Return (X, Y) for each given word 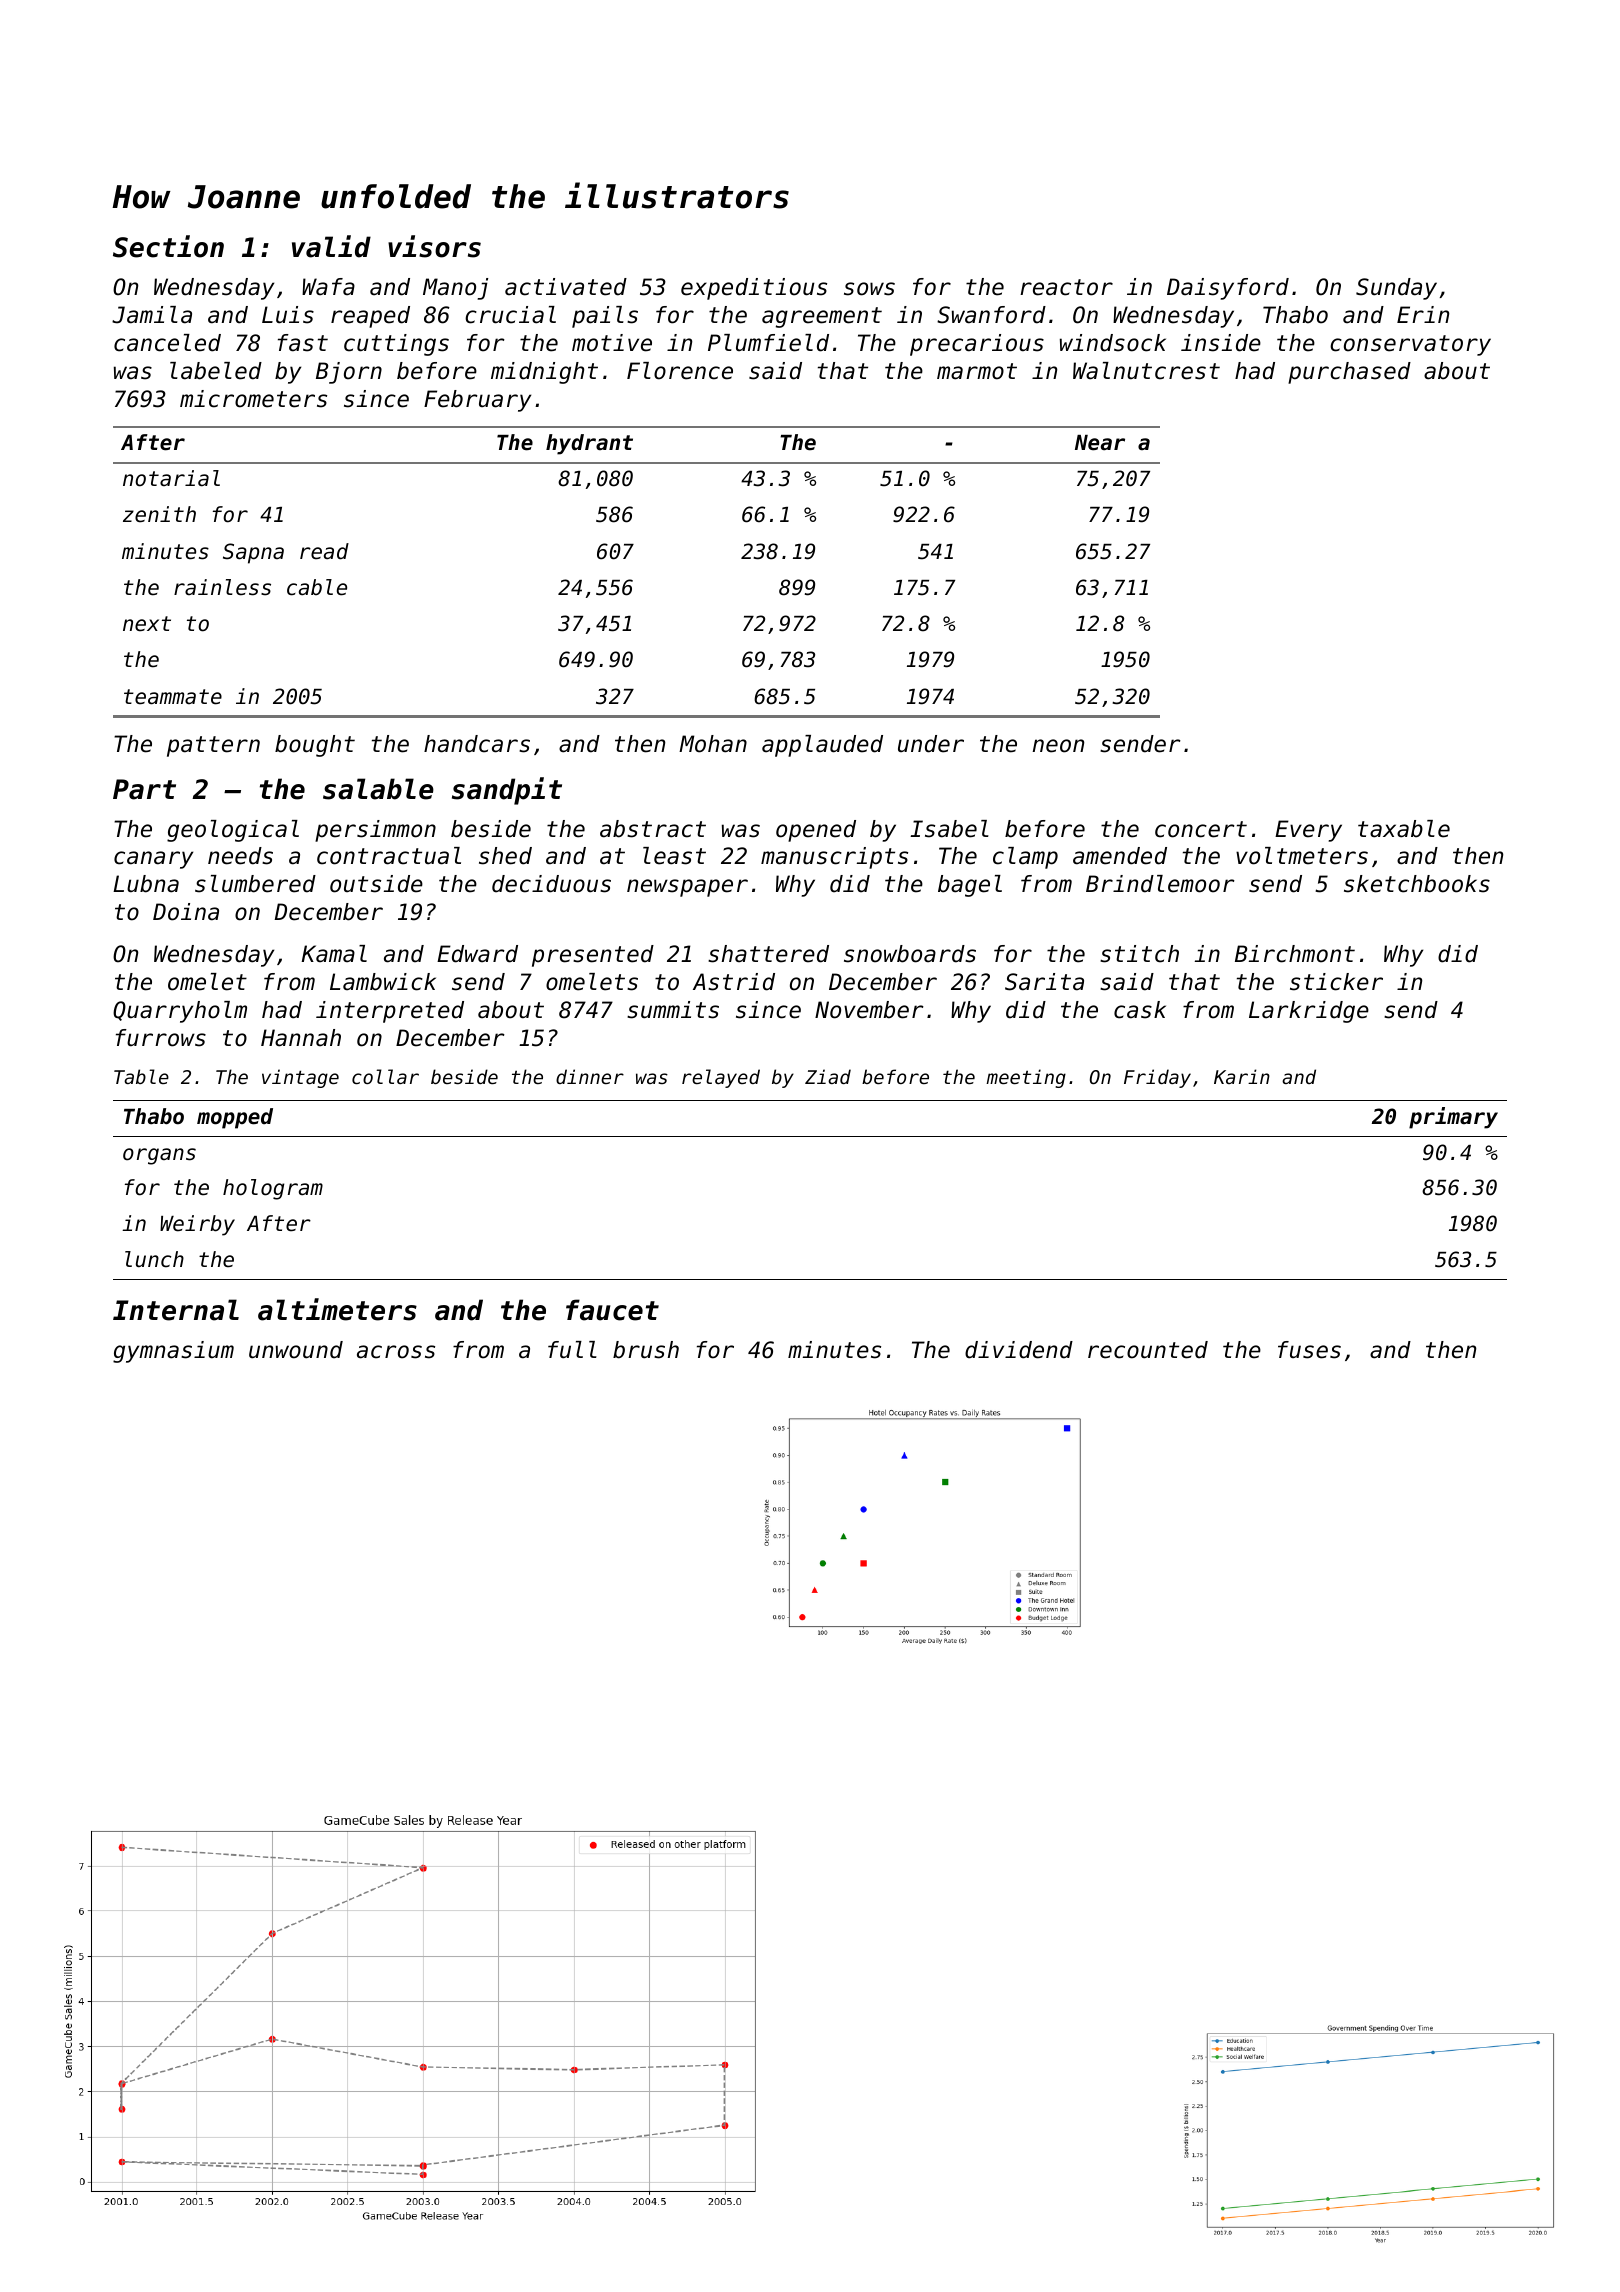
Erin (1423, 314)
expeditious (754, 289)
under (931, 744)
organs (159, 1156)
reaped (370, 317)
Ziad (828, 1076)
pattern (213, 746)
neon (1058, 746)
